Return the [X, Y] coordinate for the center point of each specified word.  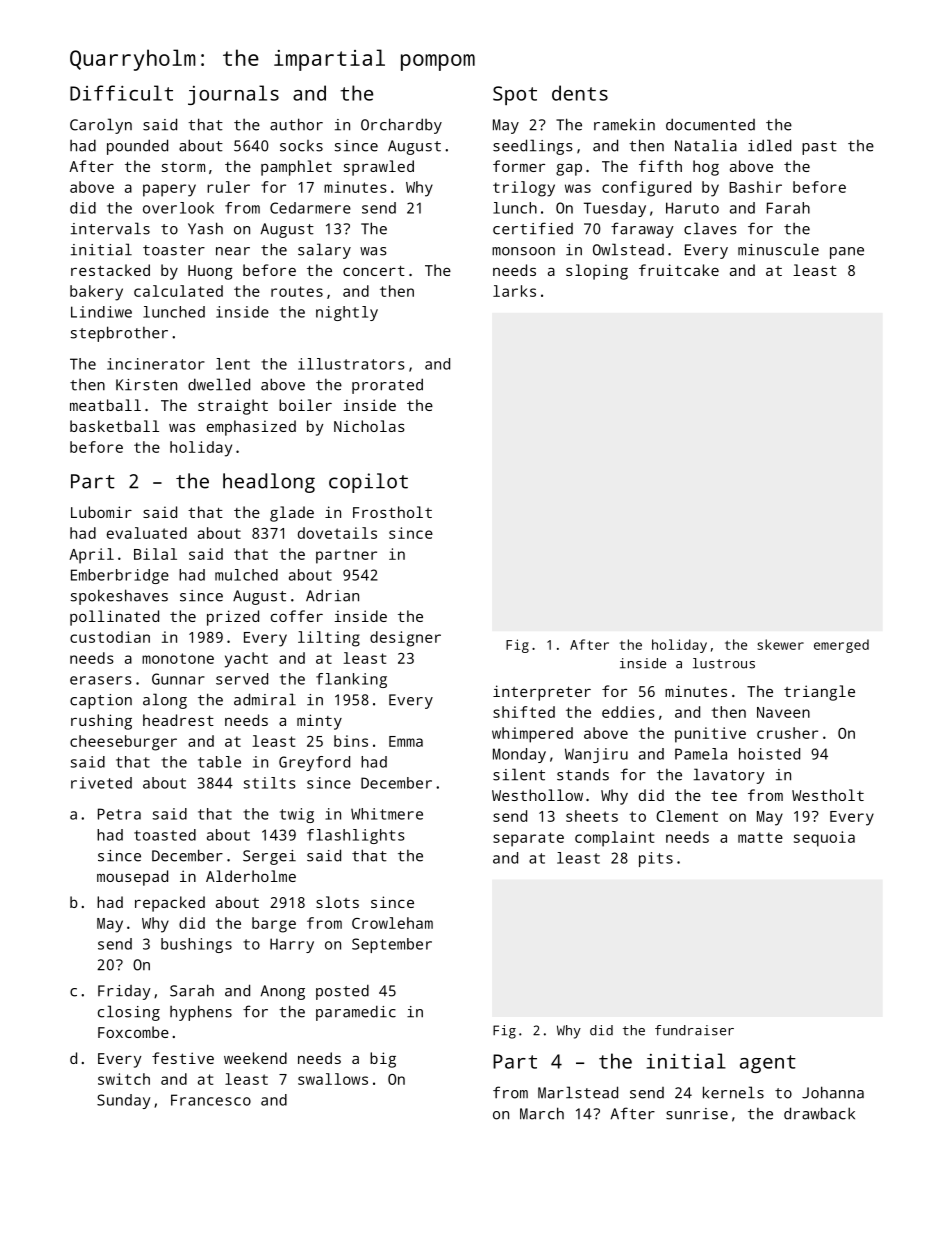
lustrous [724, 663]
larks [514, 291]
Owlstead [628, 249]
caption [101, 701]
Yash [205, 228]
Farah [788, 208]
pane [847, 253]
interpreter [542, 693]
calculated [178, 291]
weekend [255, 1058]
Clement [687, 816]
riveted [101, 783]
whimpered [532, 735]
